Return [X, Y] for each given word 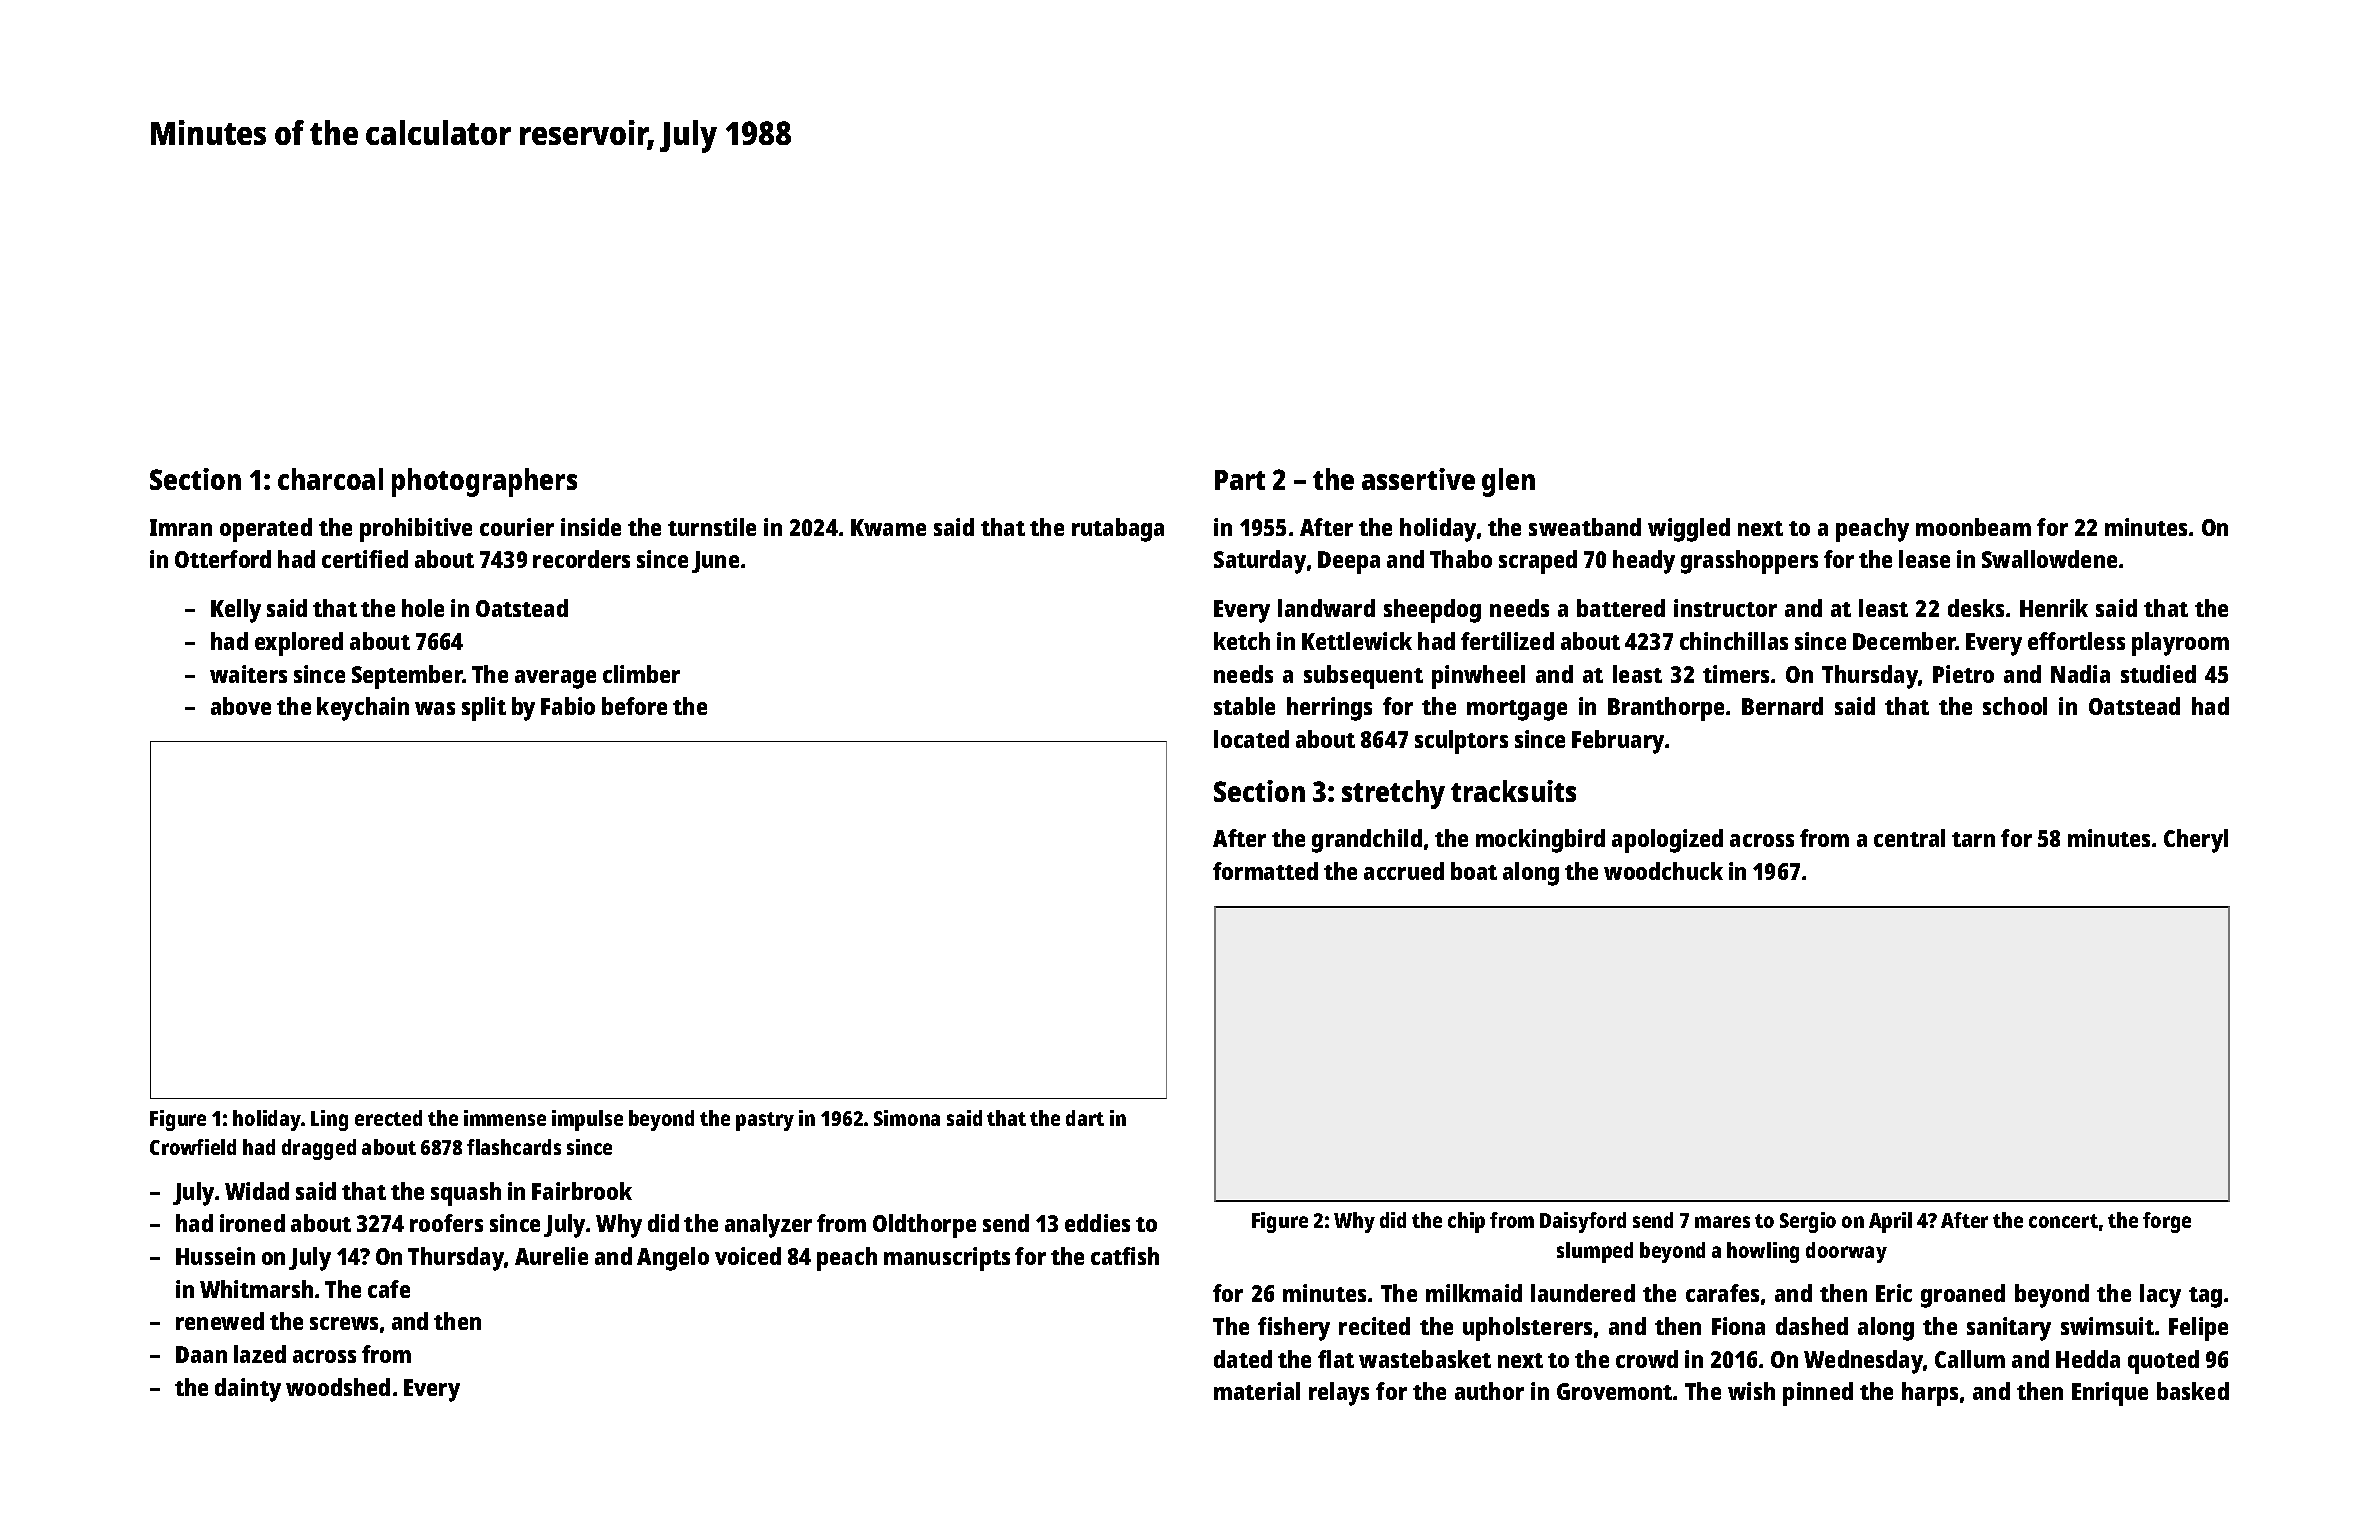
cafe [389, 1289]
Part [1240, 480]
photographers [484, 482]
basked [2193, 1391]
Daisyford [1583, 1222]
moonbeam [1973, 527]
